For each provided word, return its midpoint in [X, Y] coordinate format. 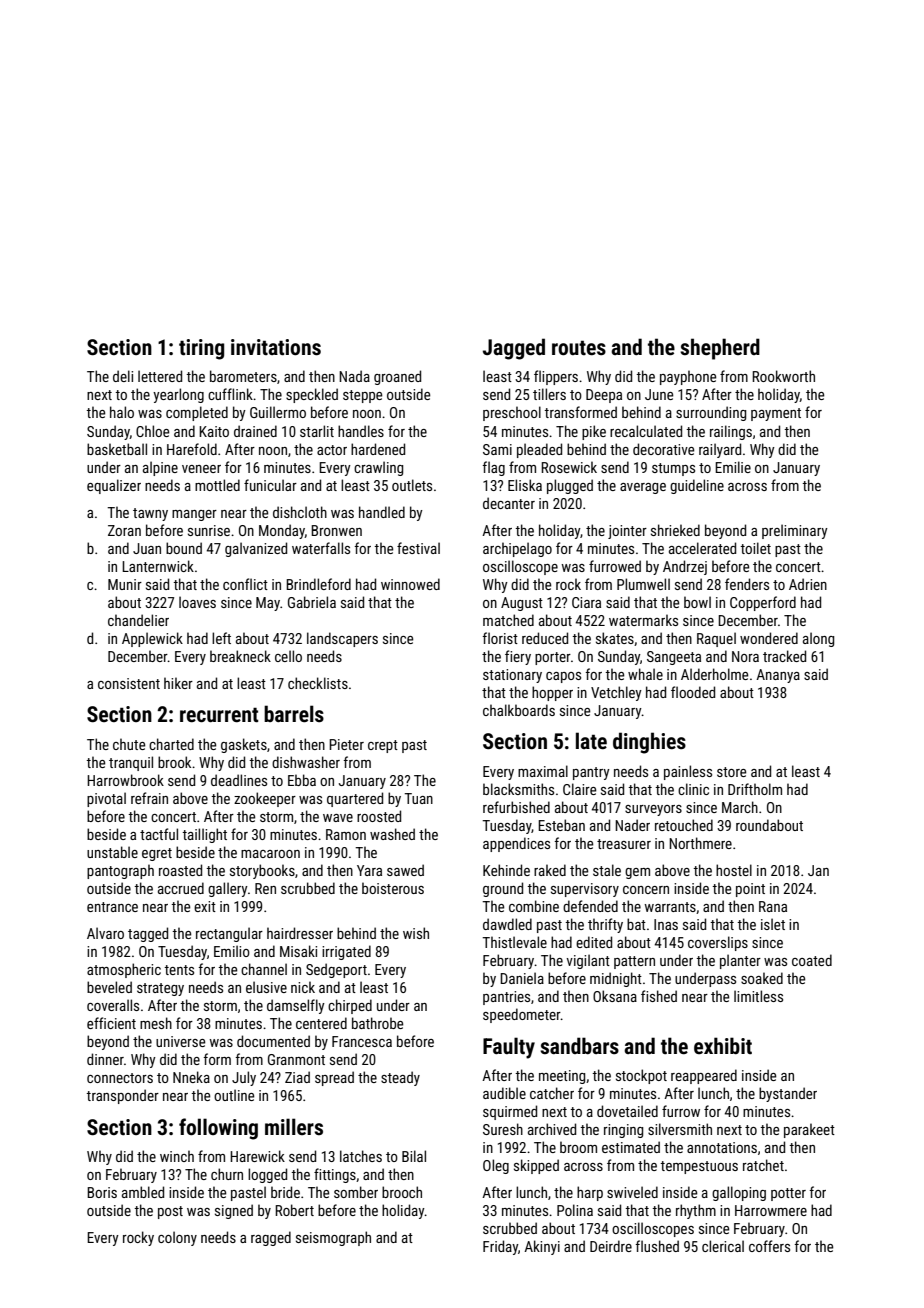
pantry [591, 773]
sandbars [579, 1046]
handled [382, 512]
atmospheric [124, 970]
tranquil [131, 763]
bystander [788, 1094]
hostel [734, 870]
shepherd [720, 349]
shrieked [675, 530]
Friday [500, 1247]
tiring [201, 349]
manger [194, 515]
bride [285, 1192]
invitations [276, 347]
